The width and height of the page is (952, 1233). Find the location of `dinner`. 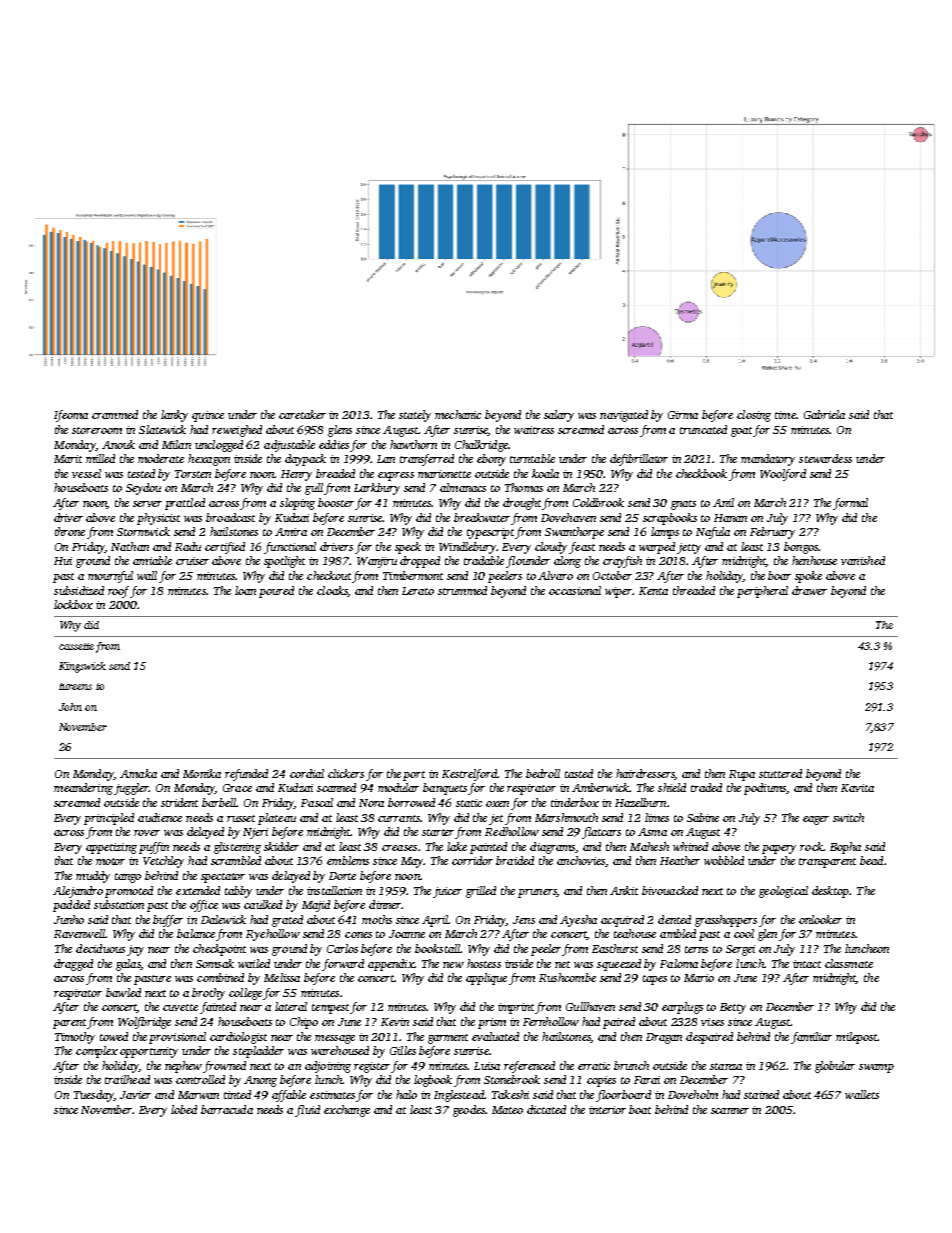

dinner is located at coordinates (385, 904).
